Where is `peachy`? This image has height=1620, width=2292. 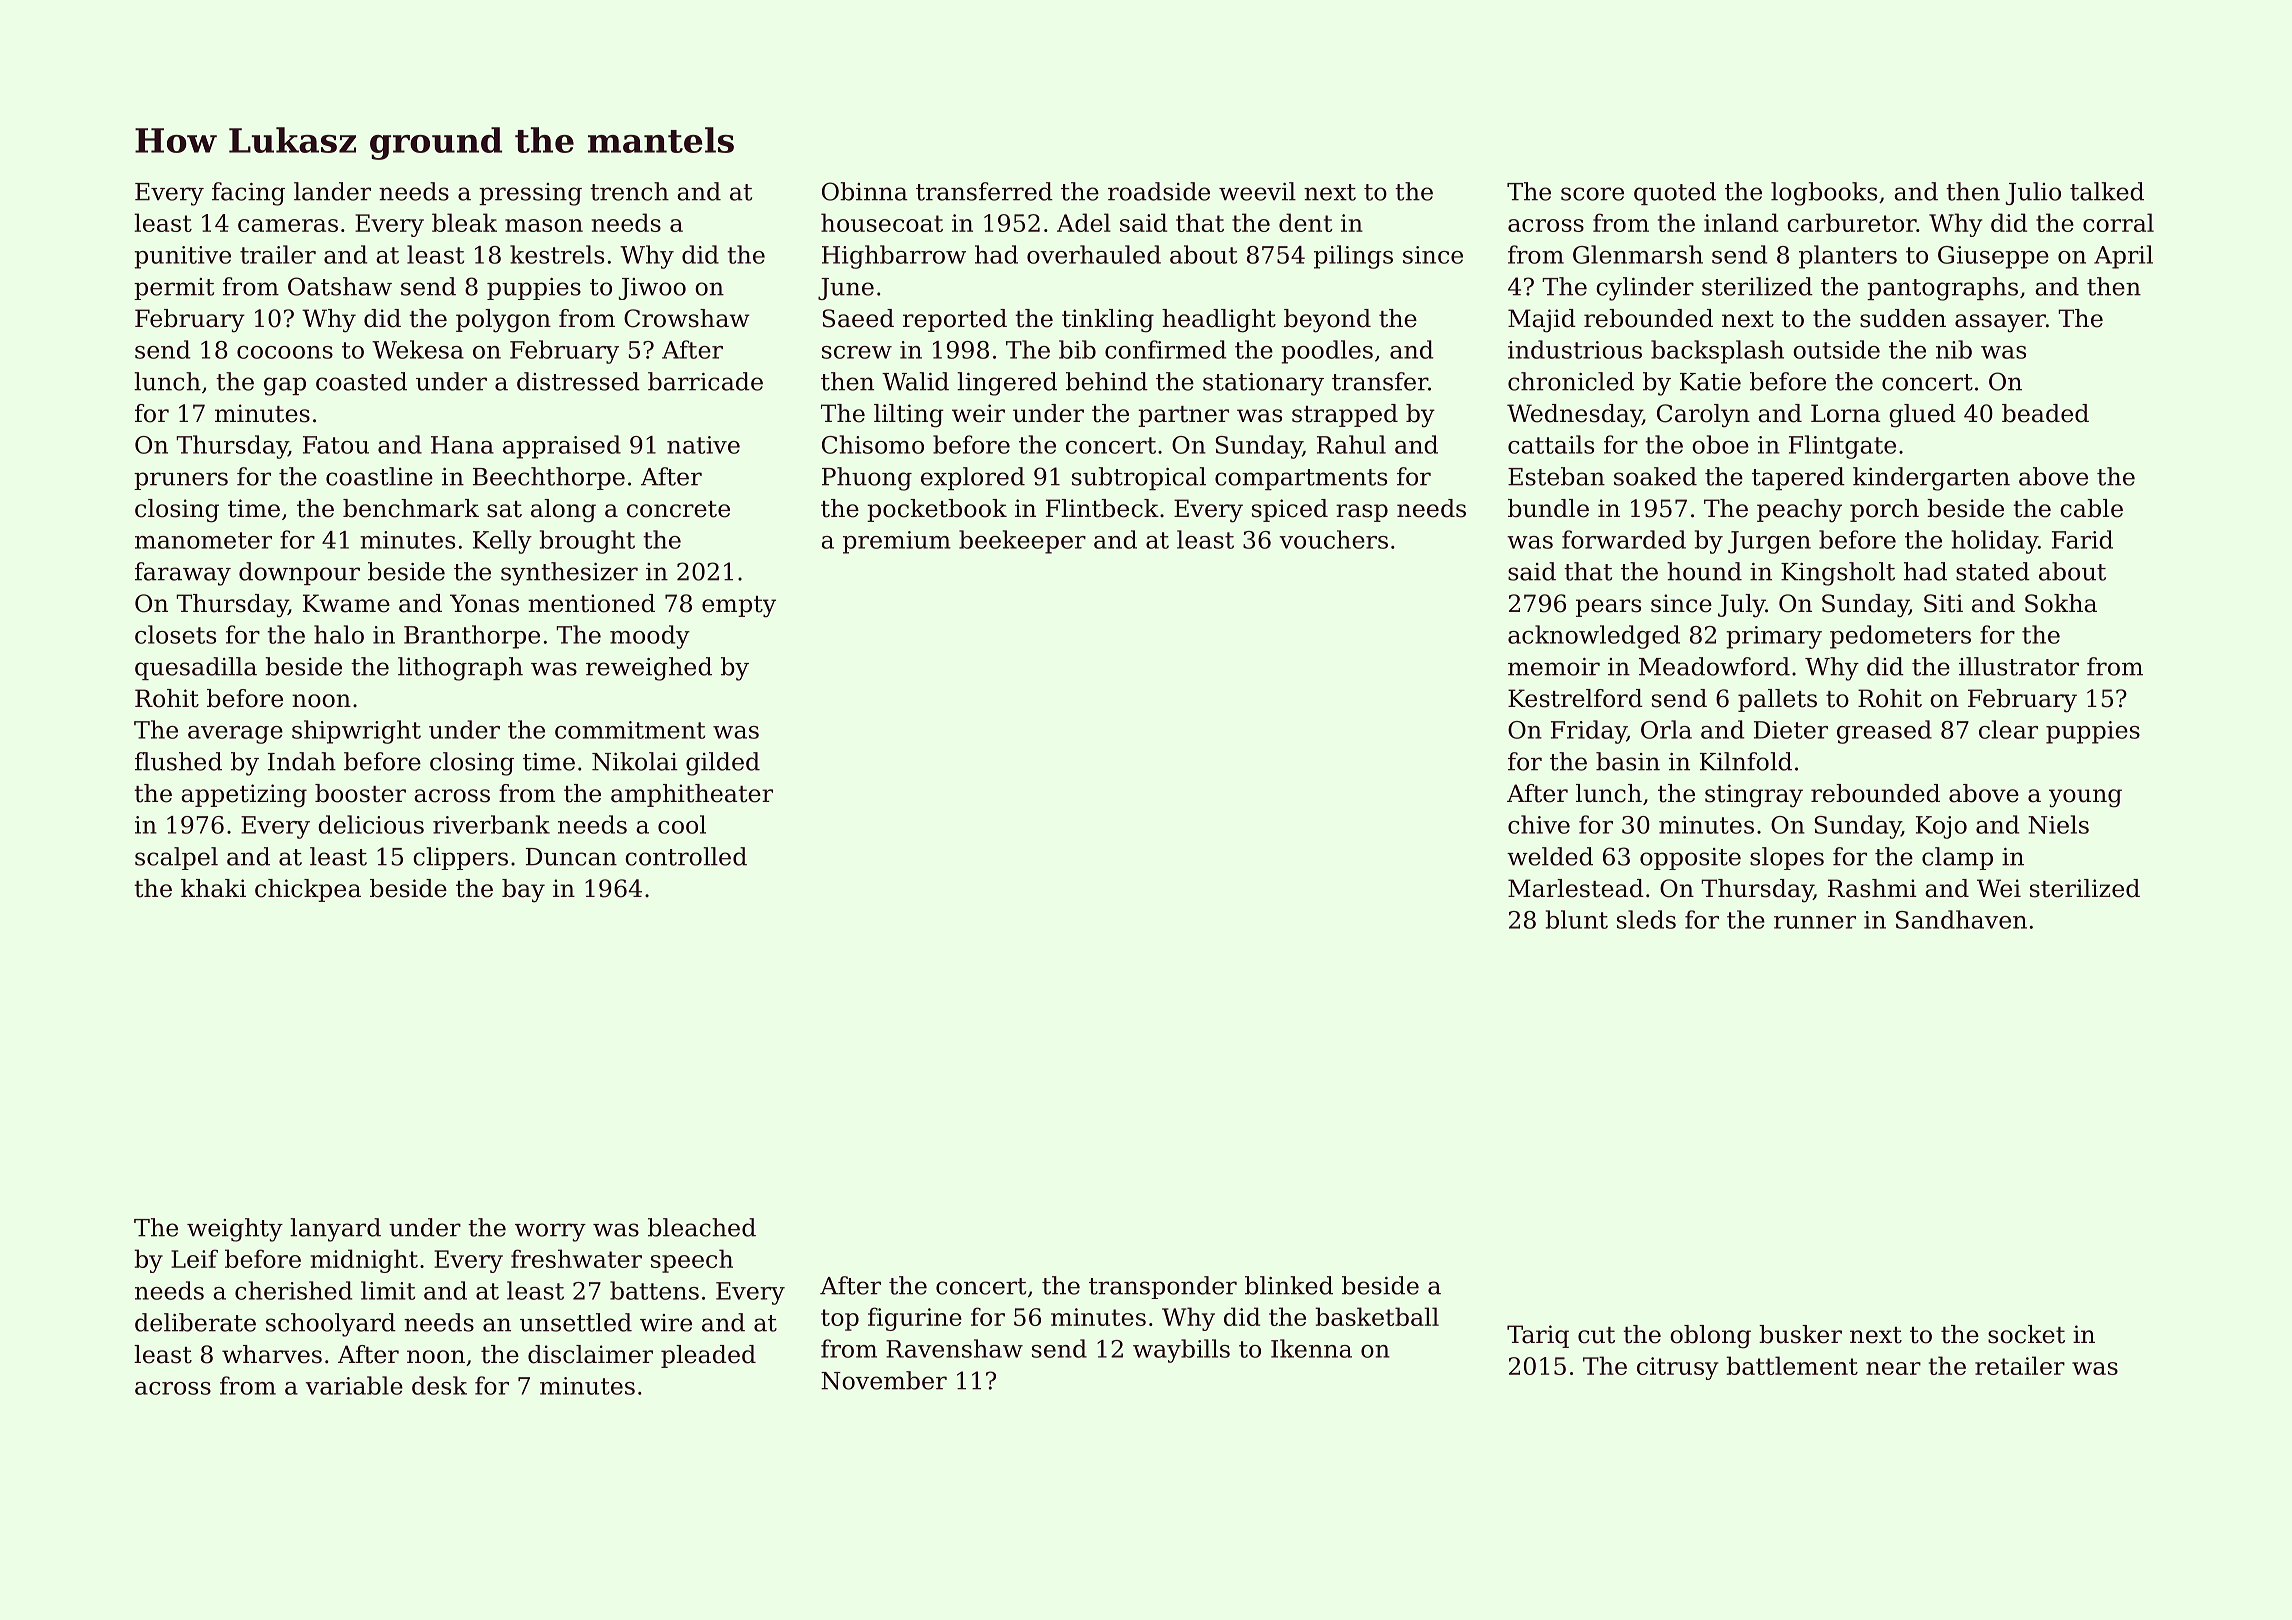
peachy is located at coordinates (1799, 511).
